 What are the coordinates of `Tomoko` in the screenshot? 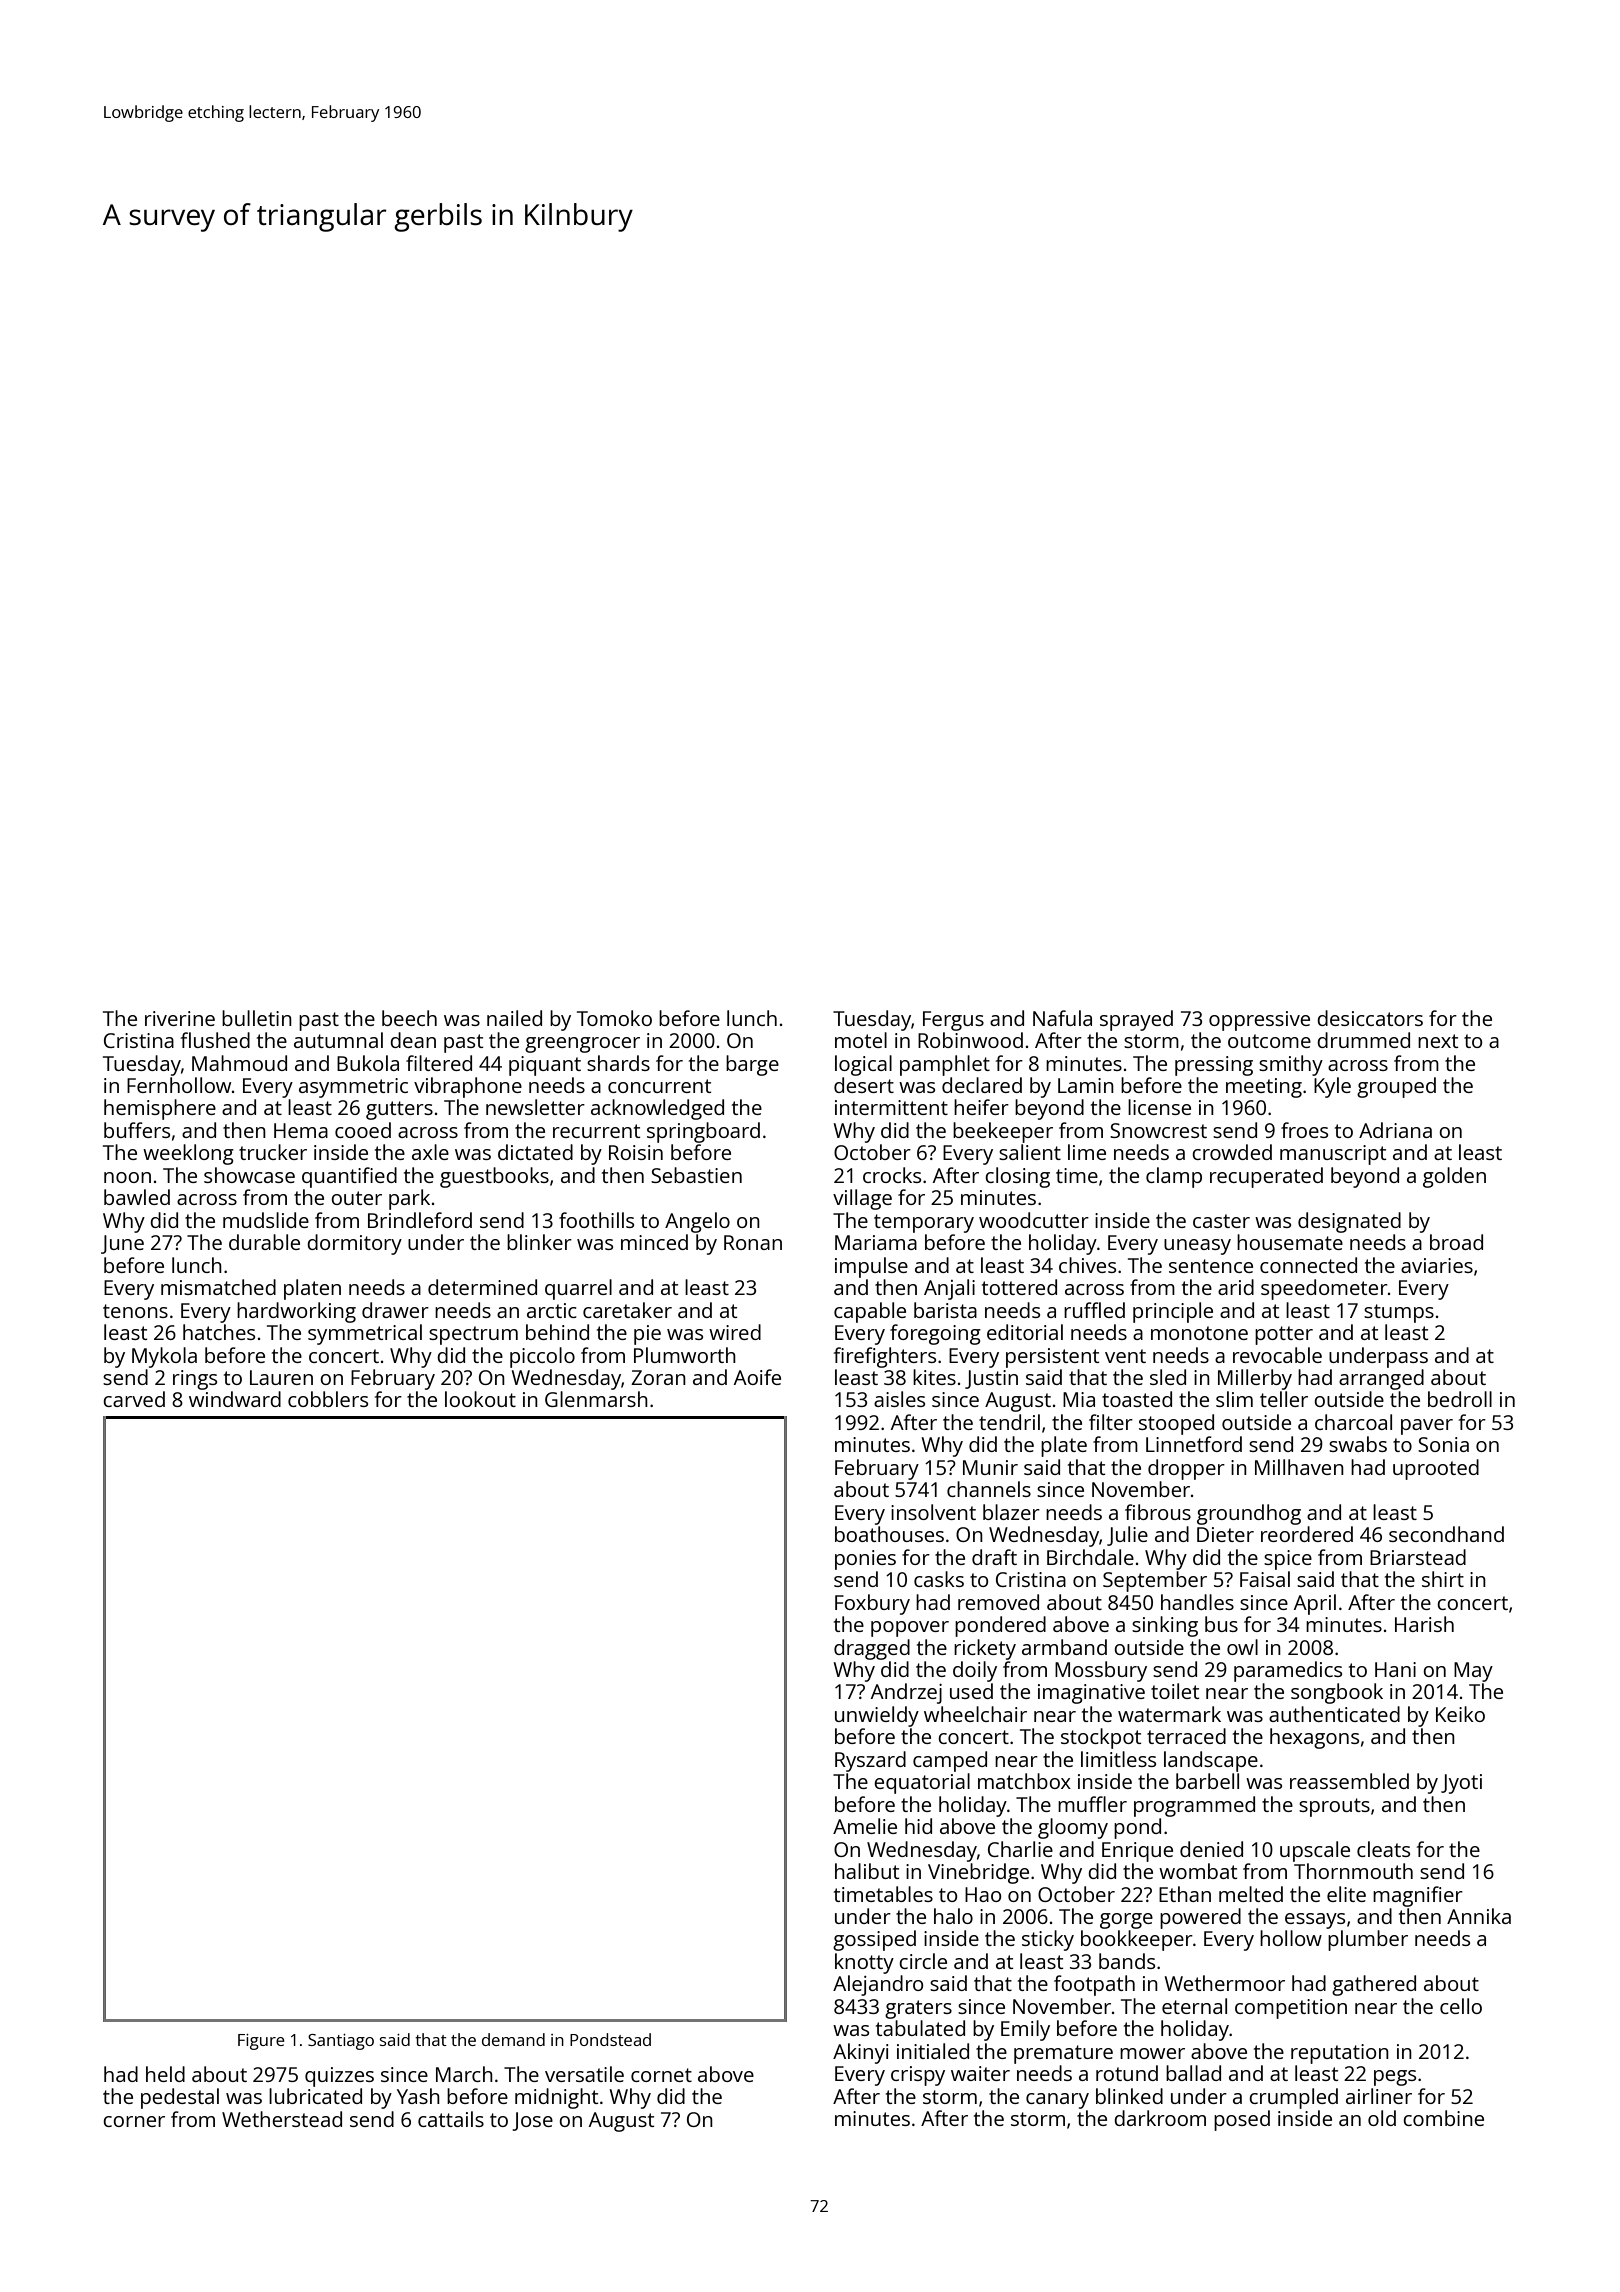 It's located at (614, 1018).
